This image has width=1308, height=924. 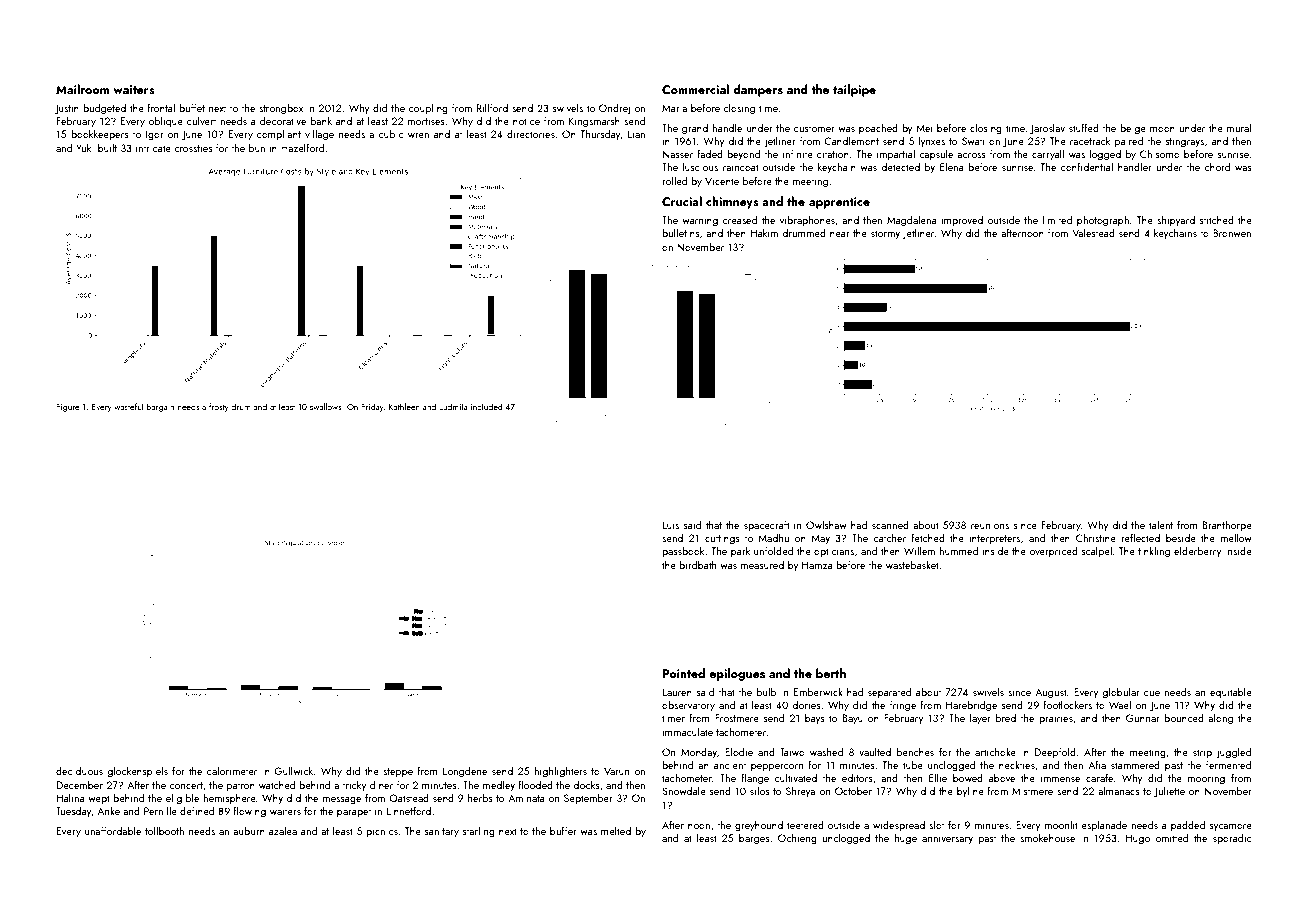 What do you see at coordinates (758, 90) in the image?
I see `dampers` at bounding box center [758, 90].
